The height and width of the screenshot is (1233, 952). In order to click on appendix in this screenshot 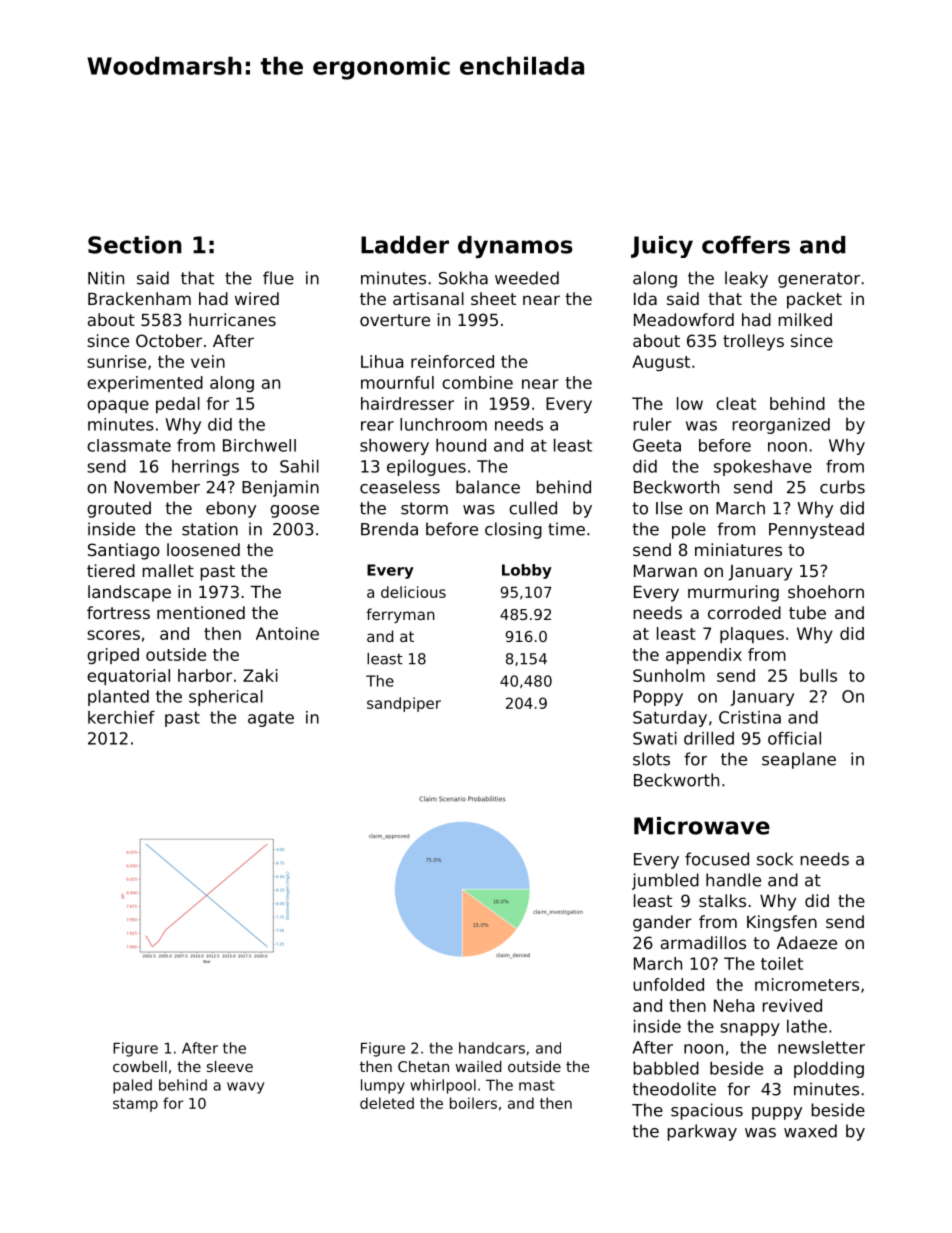, I will do `click(704, 656)`.
